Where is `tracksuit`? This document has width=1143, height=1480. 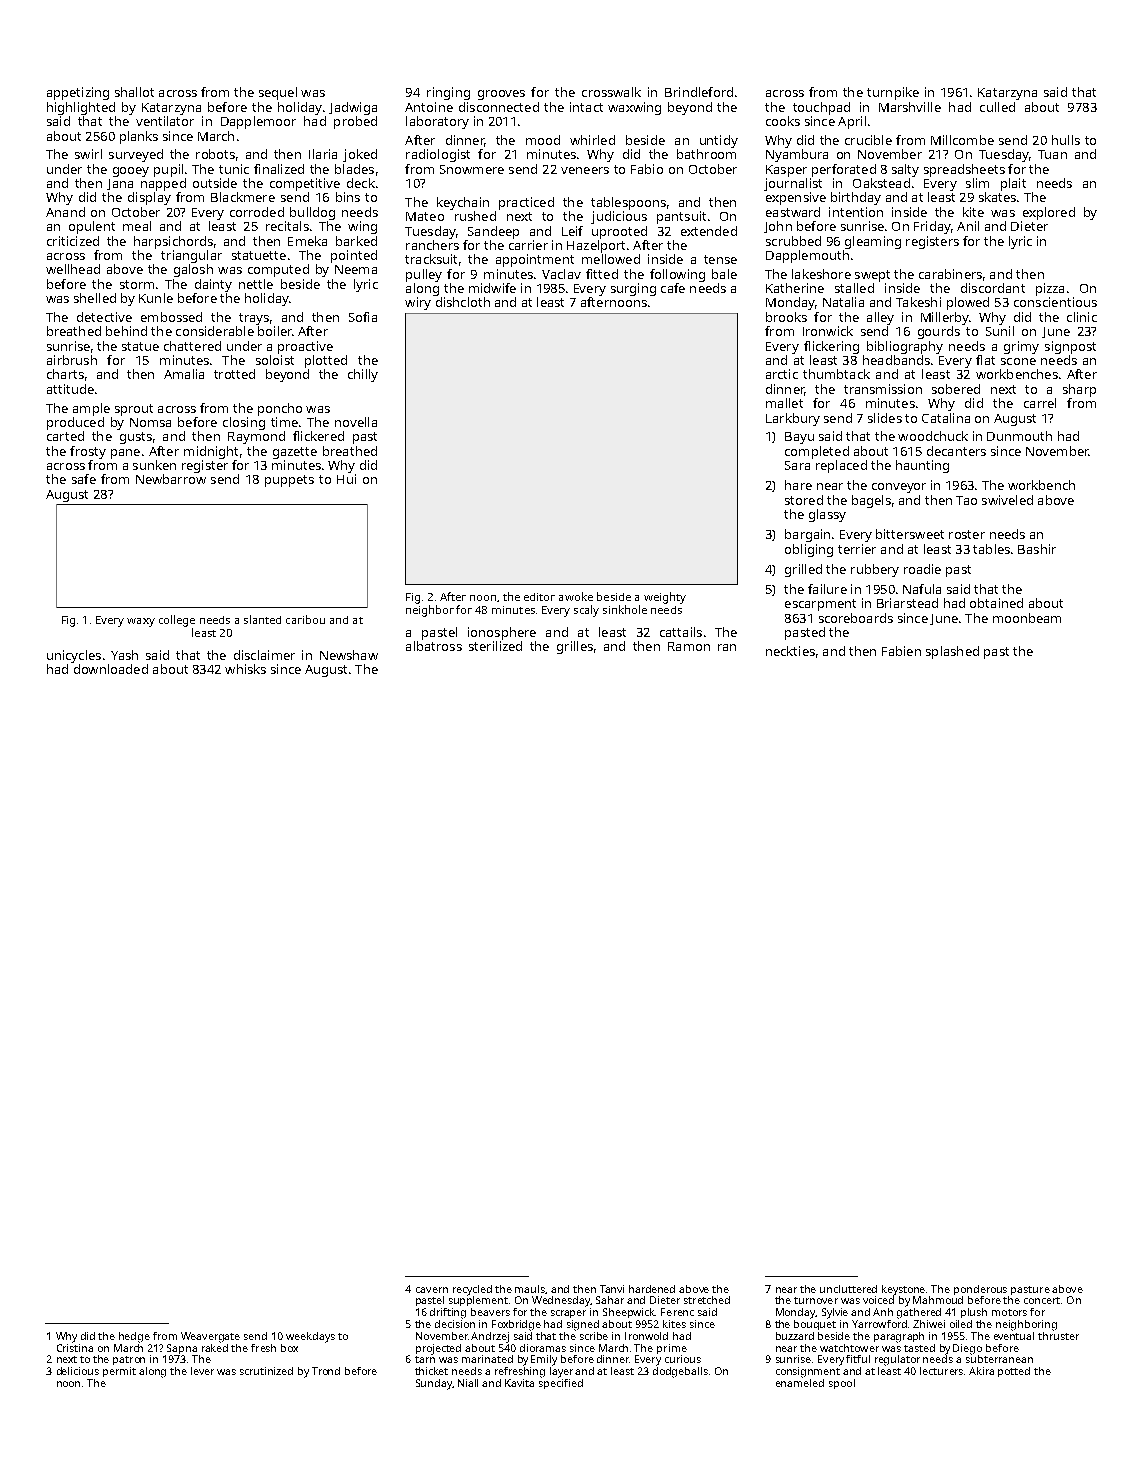 tracksuit is located at coordinates (431, 259).
